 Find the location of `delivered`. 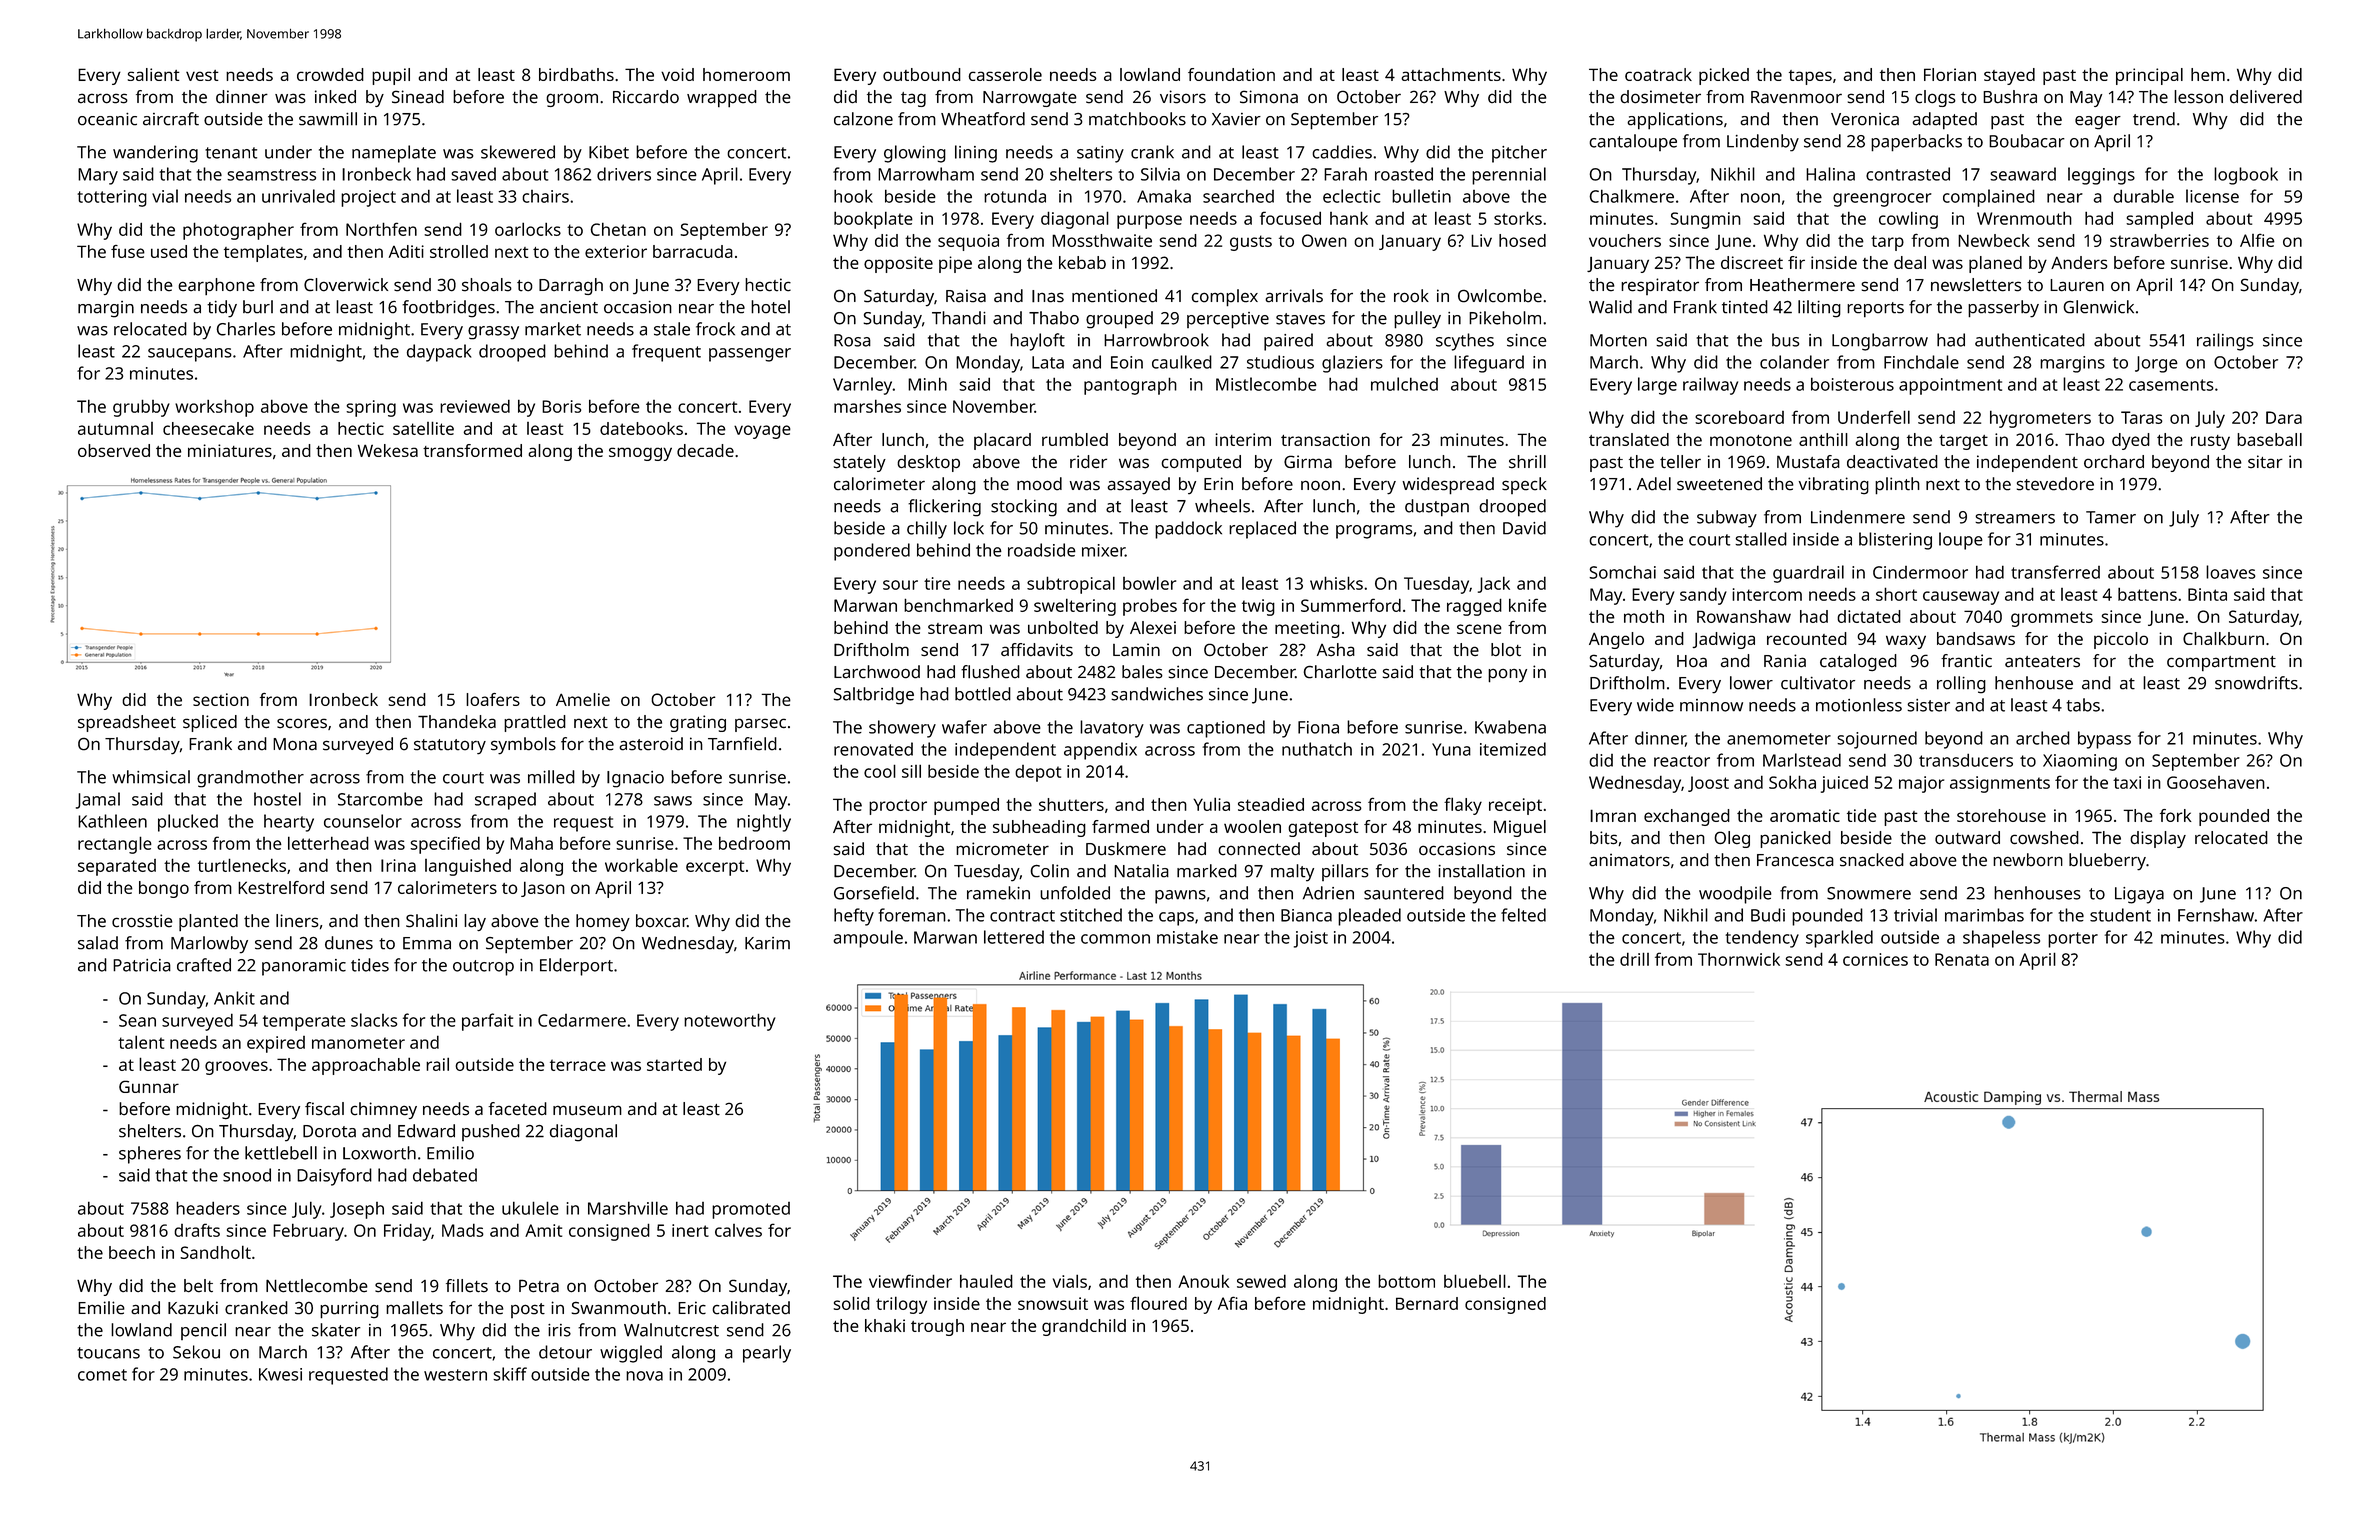

delivered is located at coordinates (2266, 97).
